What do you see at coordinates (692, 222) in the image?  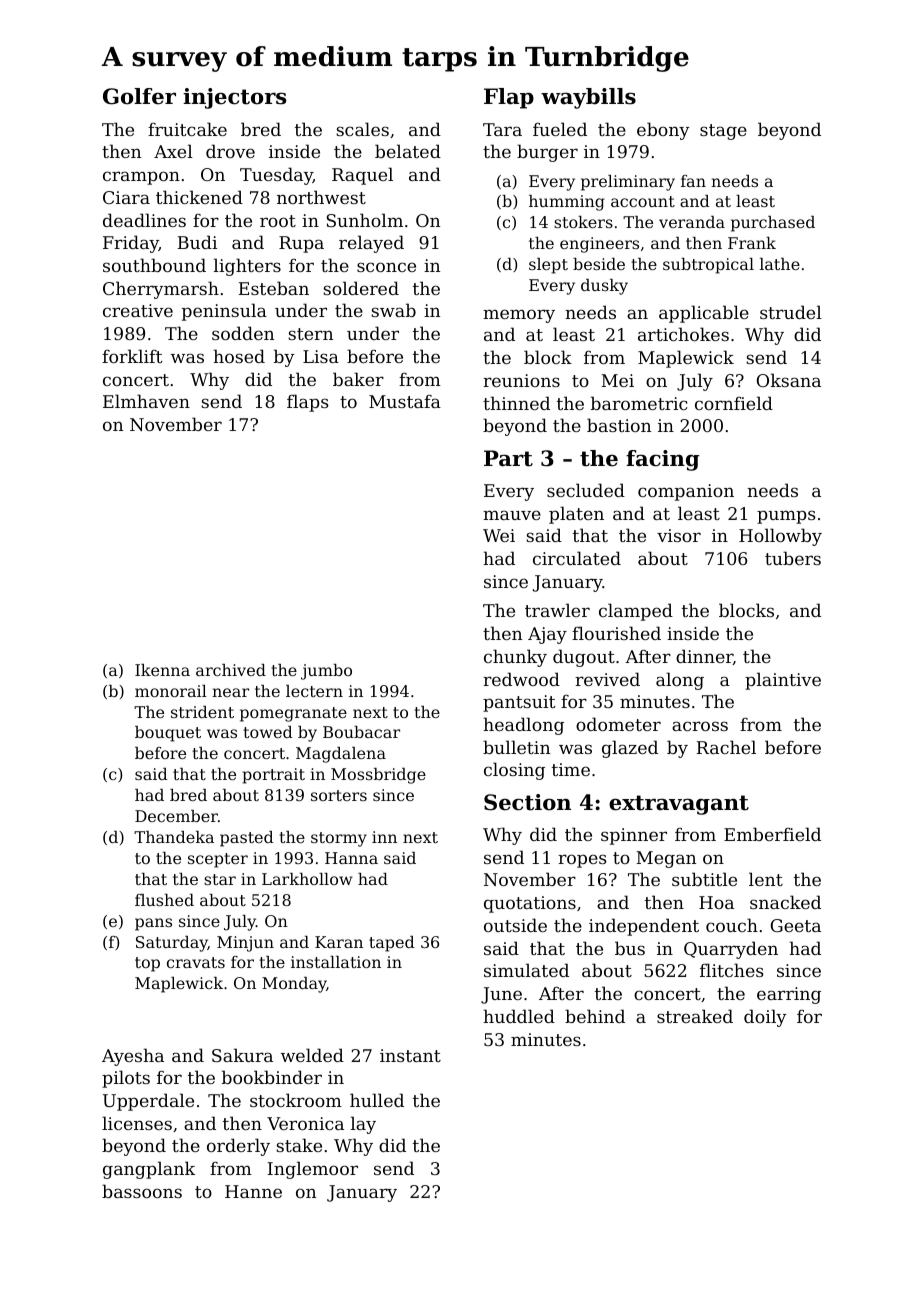 I see `veranda` at bounding box center [692, 222].
